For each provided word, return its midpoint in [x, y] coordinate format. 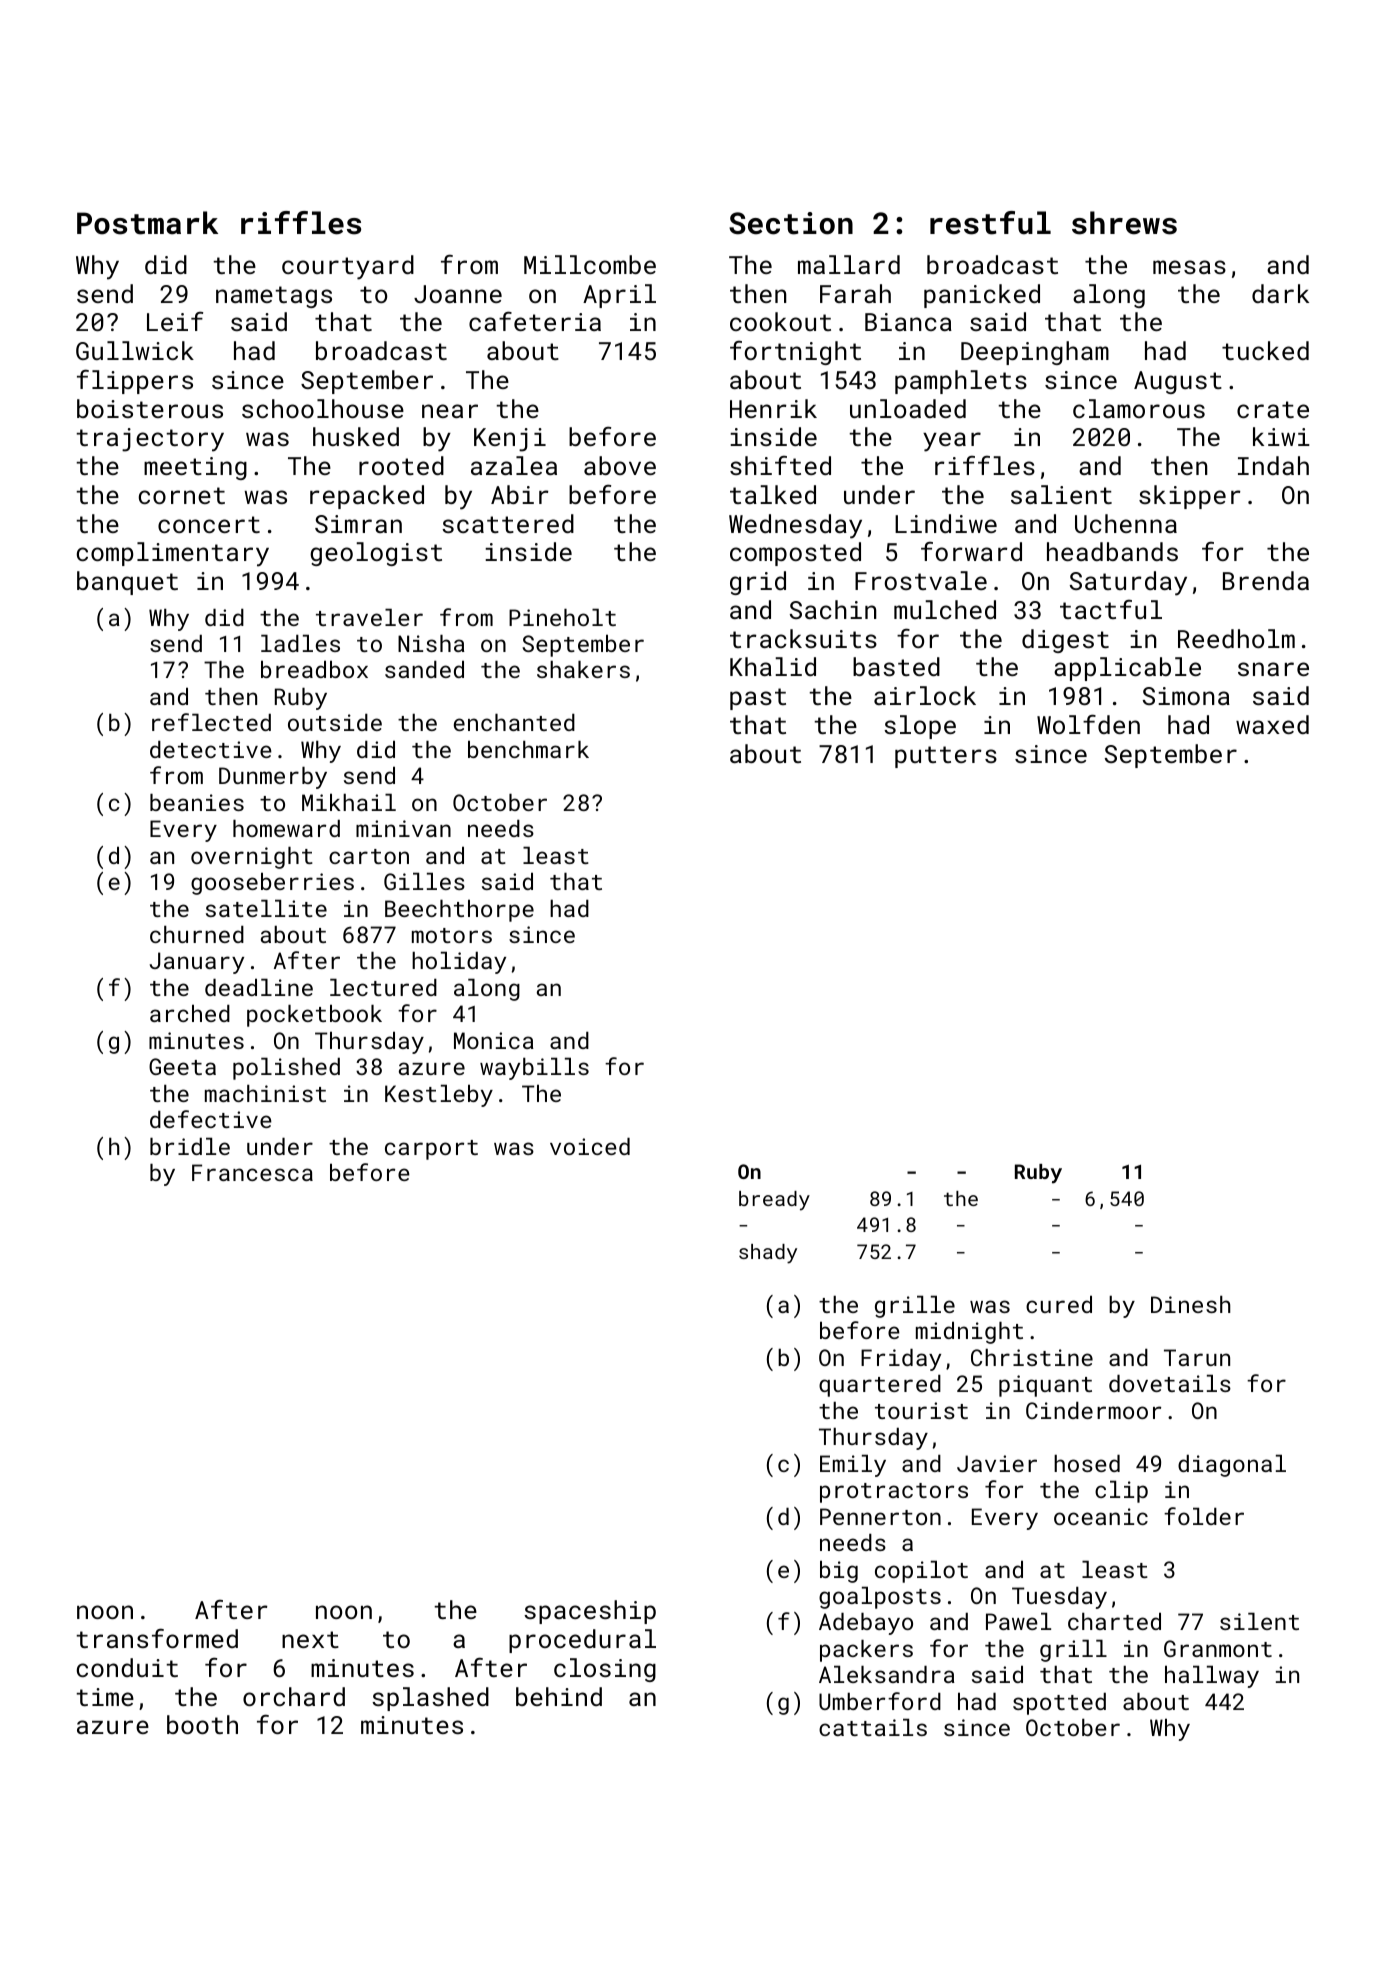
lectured [383, 987]
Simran [358, 524]
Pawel [1018, 1621]
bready [774, 1201]
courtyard [348, 267]
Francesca [252, 1172]
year [952, 442]
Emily [853, 1466]
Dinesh [1190, 1304]
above [620, 465]
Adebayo [866, 1624]
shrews [1124, 223]
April [619, 296]
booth [202, 1724]
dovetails [1170, 1383]
